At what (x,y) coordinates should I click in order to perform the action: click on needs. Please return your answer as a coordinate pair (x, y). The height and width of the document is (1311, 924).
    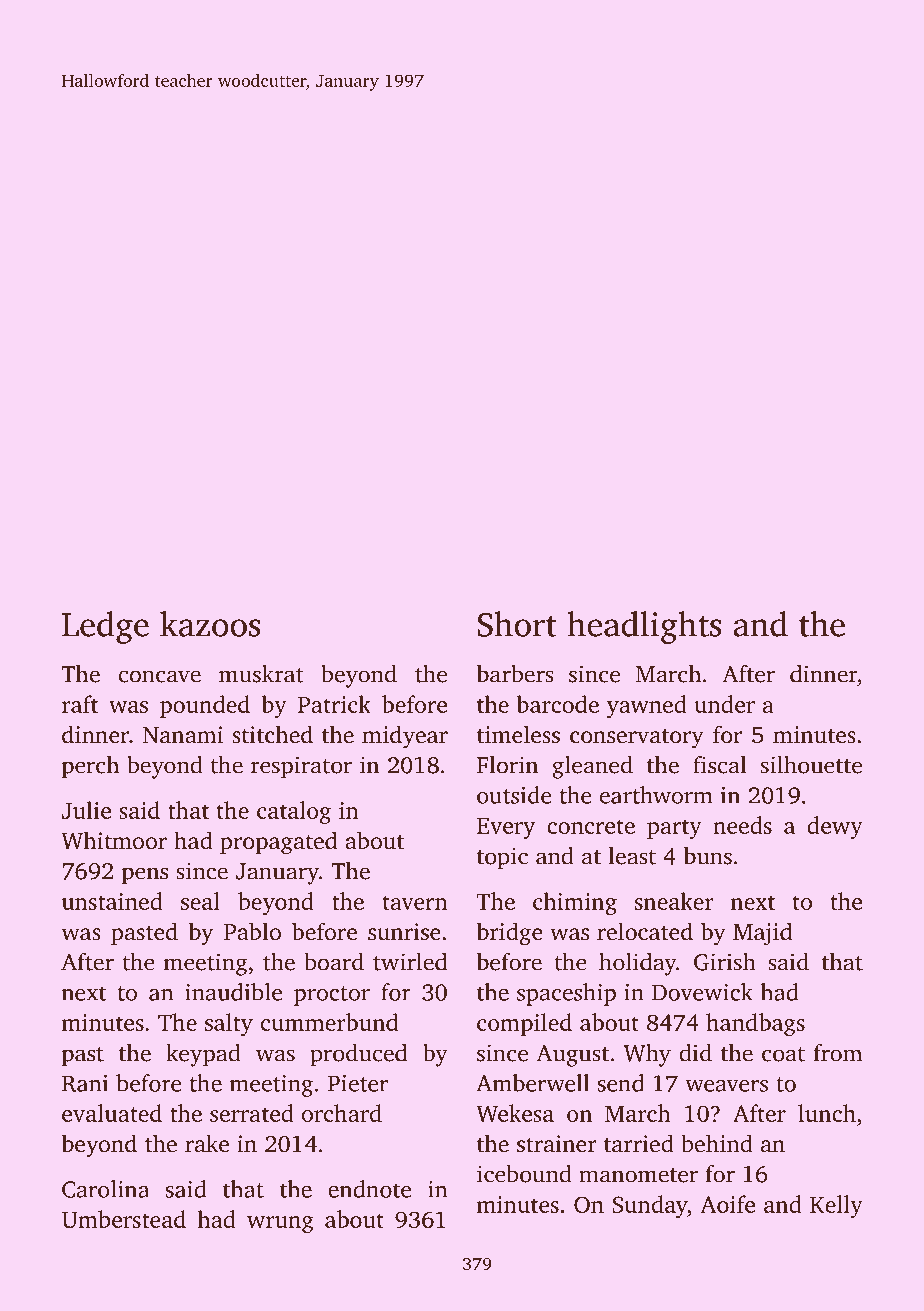
    Looking at the image, I should click on (742, 825).
